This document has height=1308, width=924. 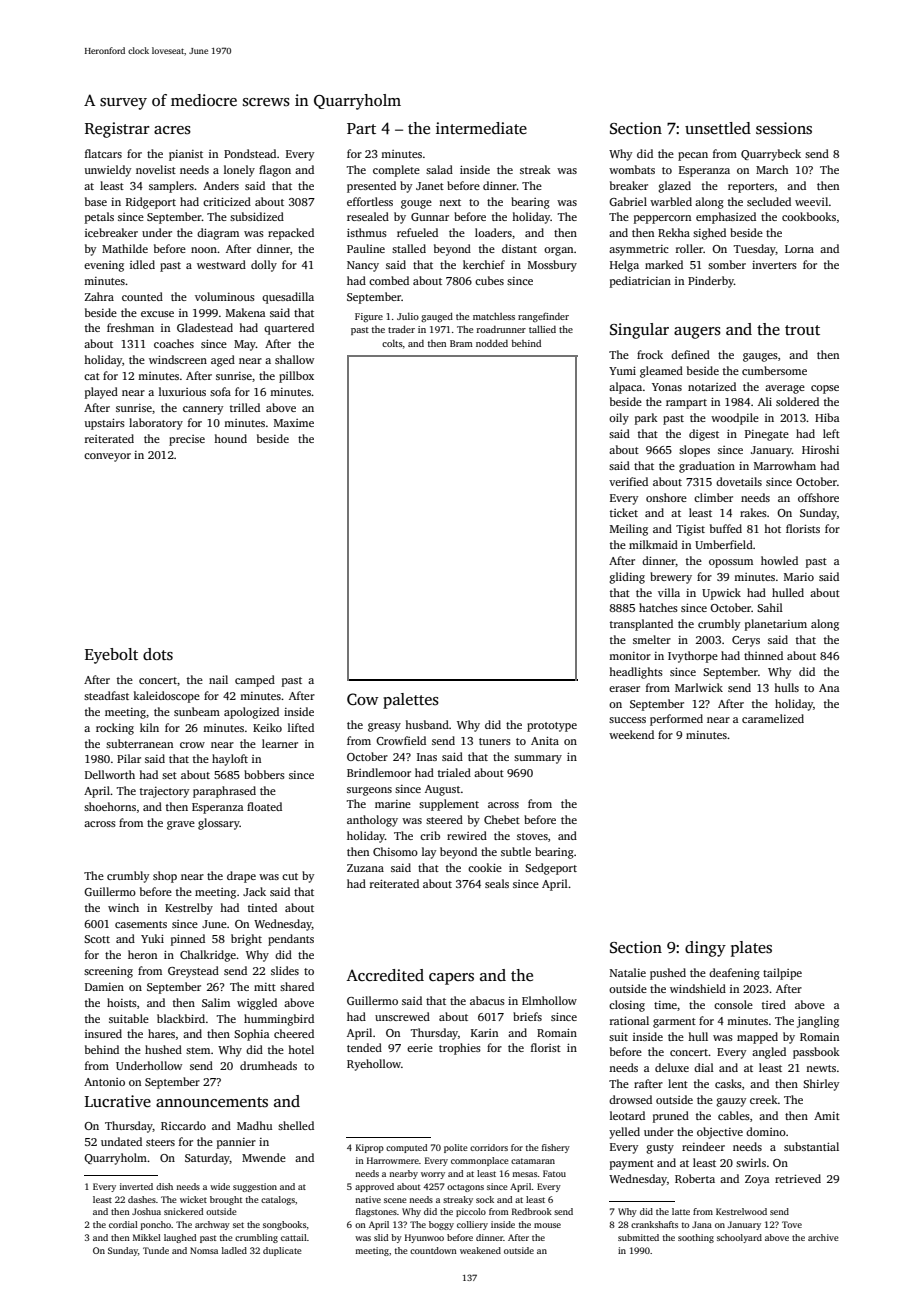 I want to click on precise, so click(x=187, y=440).
